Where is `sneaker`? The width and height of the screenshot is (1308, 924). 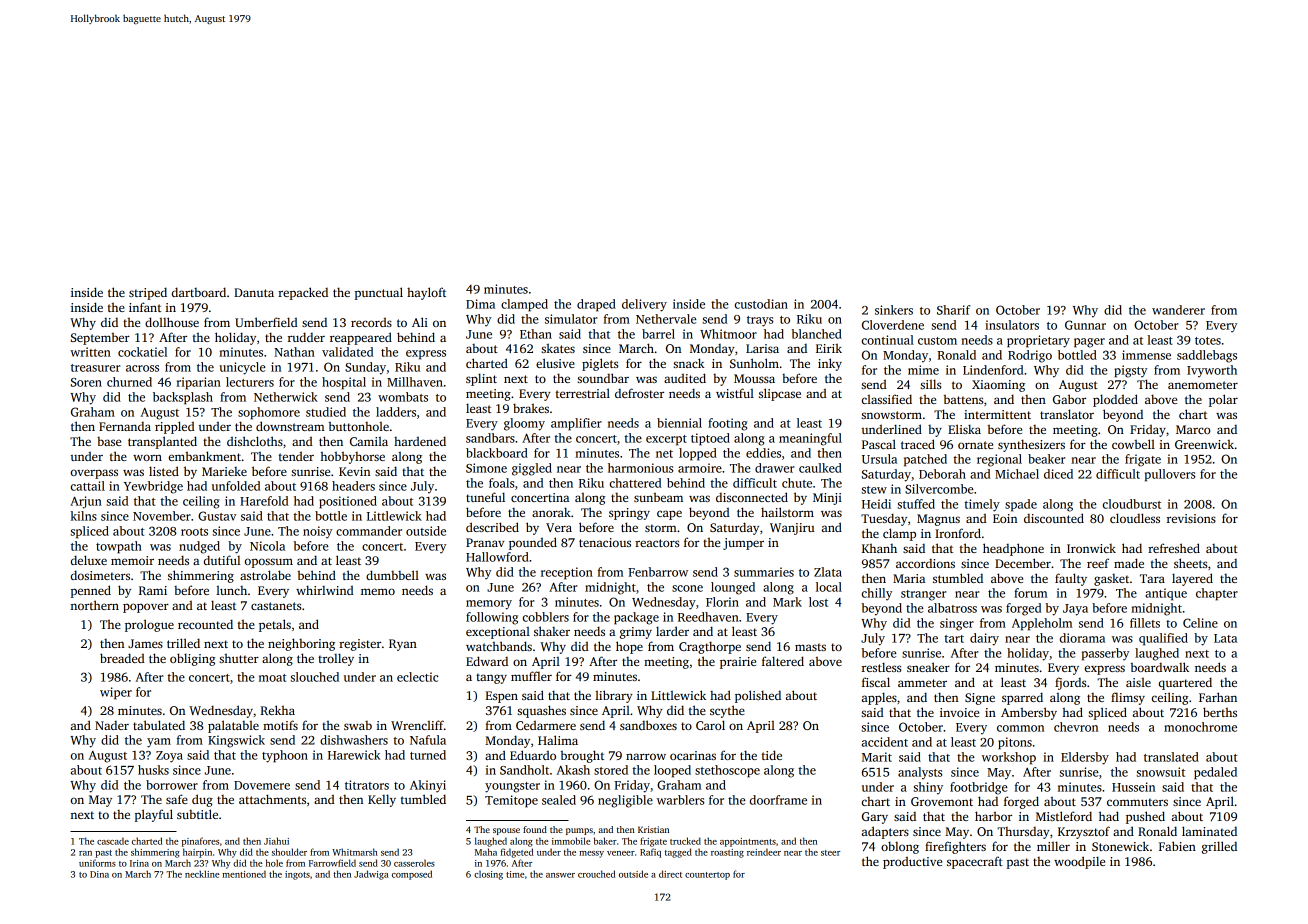
sneaker is located at coordinates (928, 667).
